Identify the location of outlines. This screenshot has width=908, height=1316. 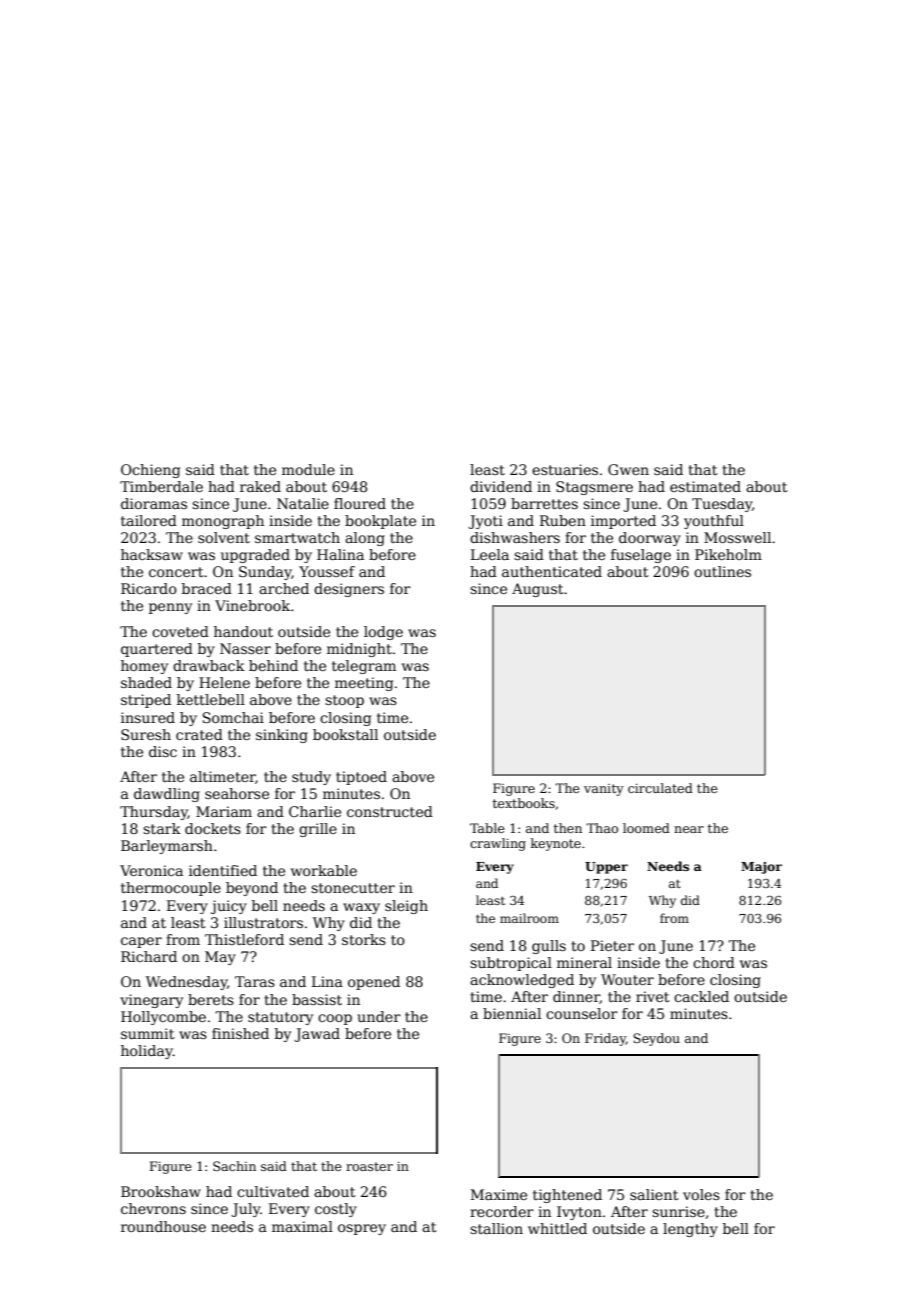
(722, 571).
